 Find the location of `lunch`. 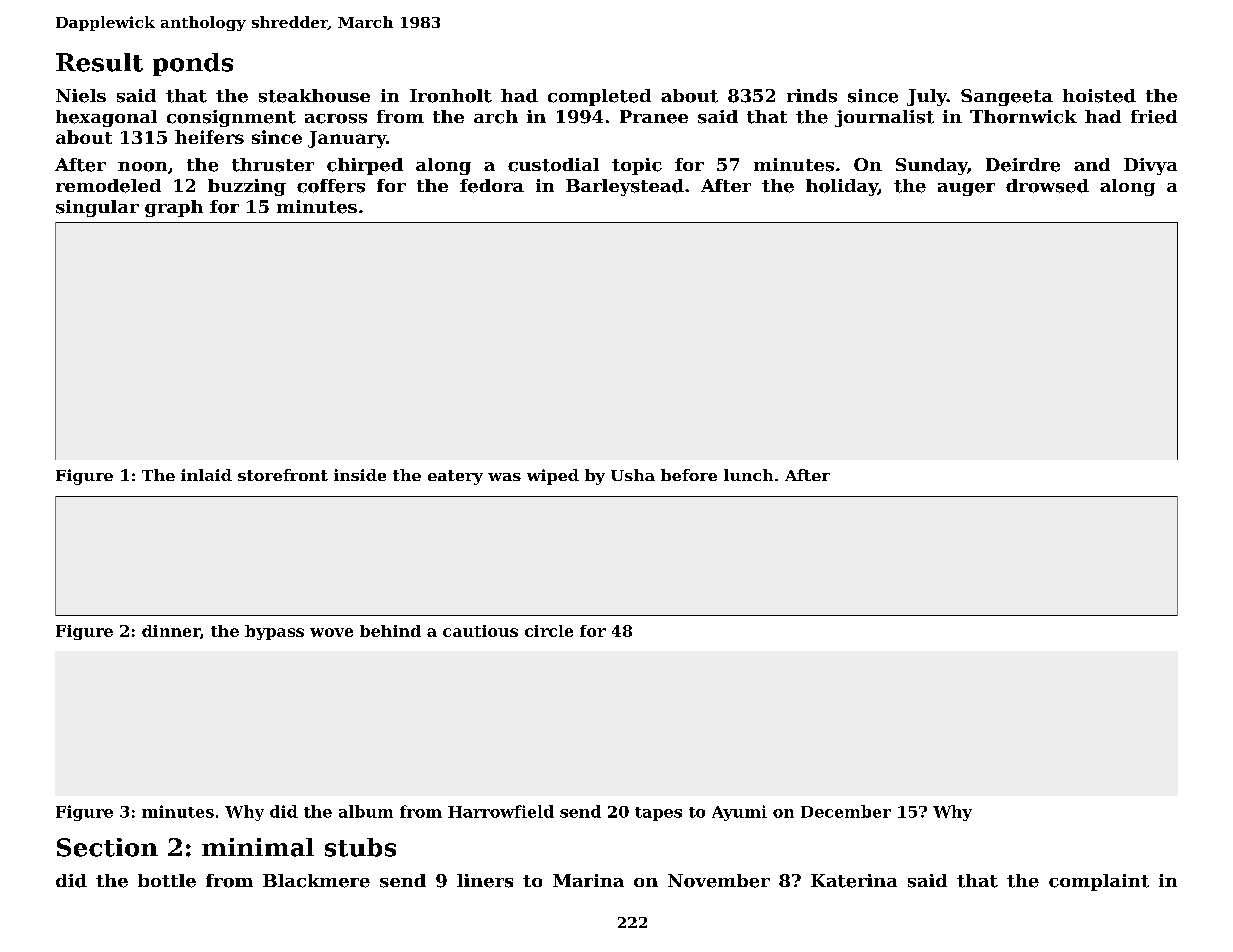

lunch is located at coordinates (748, 475).
